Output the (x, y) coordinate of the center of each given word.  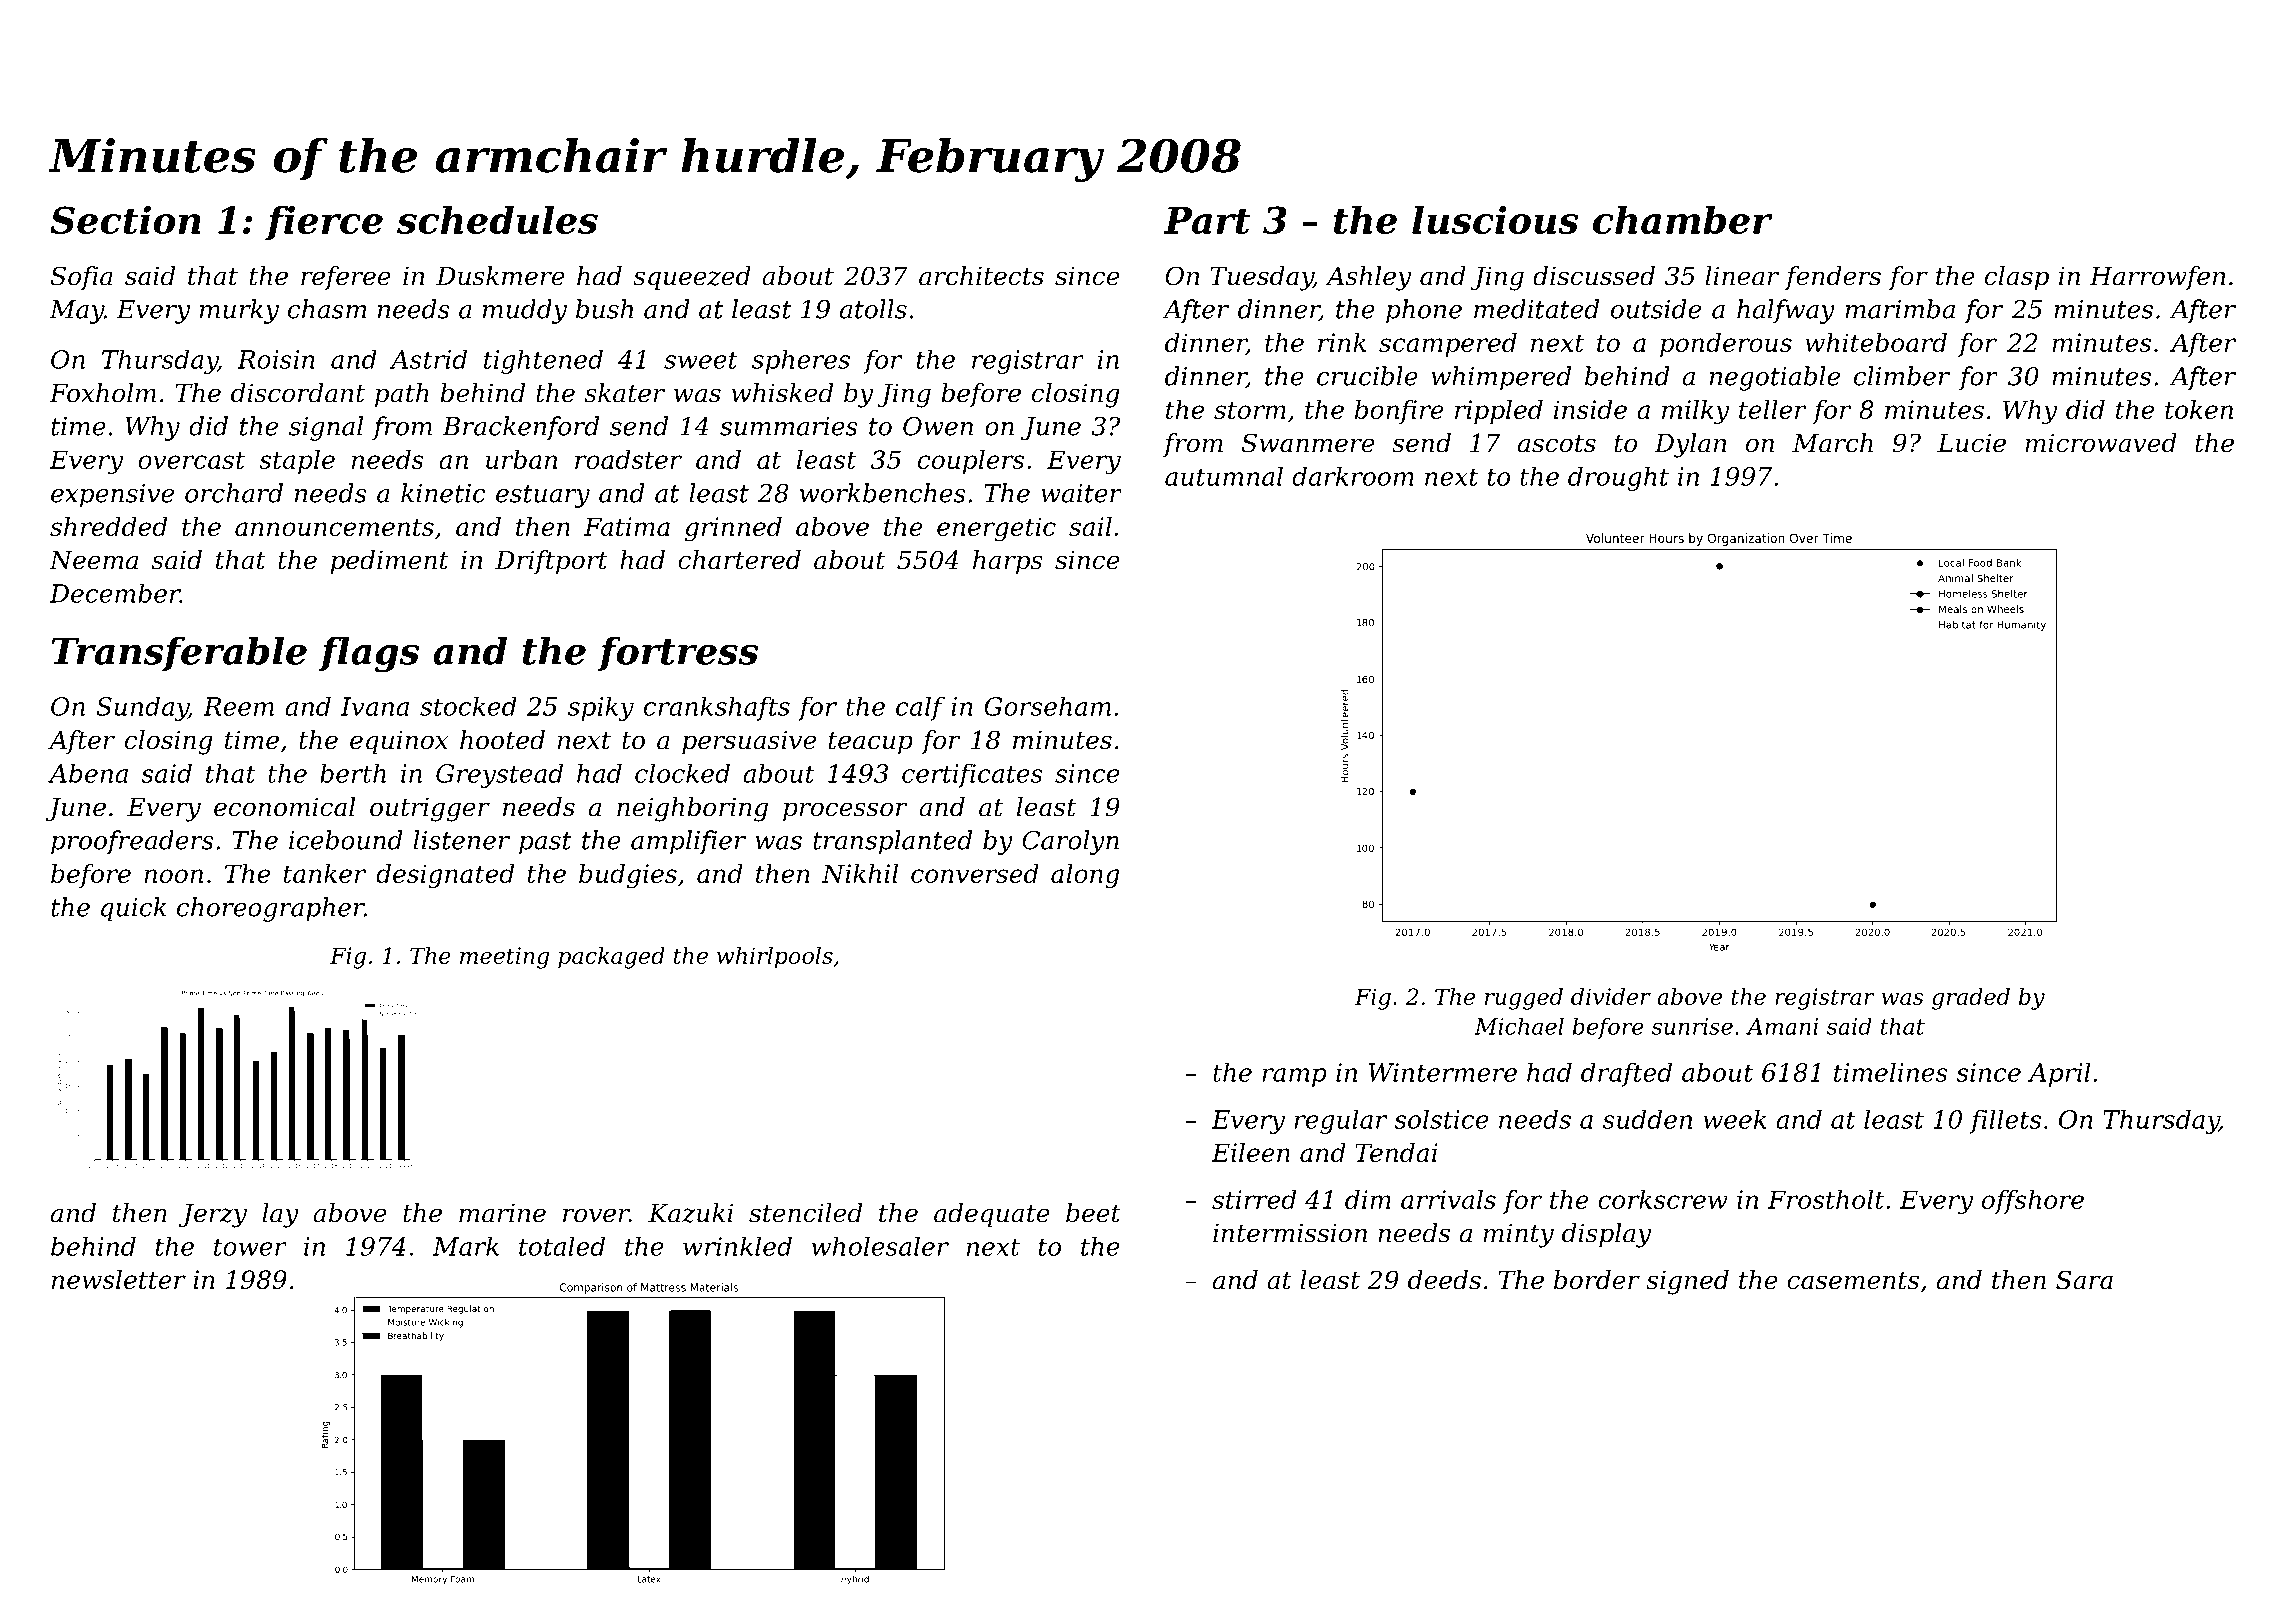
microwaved (2100, 443)
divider (1611, 996)
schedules (497, 220)
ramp (1294, 1077)
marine (502, 1213)
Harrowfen (2157, 278)
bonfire (1399, 412)
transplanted (892, 842)
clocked (682, 773)
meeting (504, 958)
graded (1971, 999)
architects (981, 276)
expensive (112, 496)
